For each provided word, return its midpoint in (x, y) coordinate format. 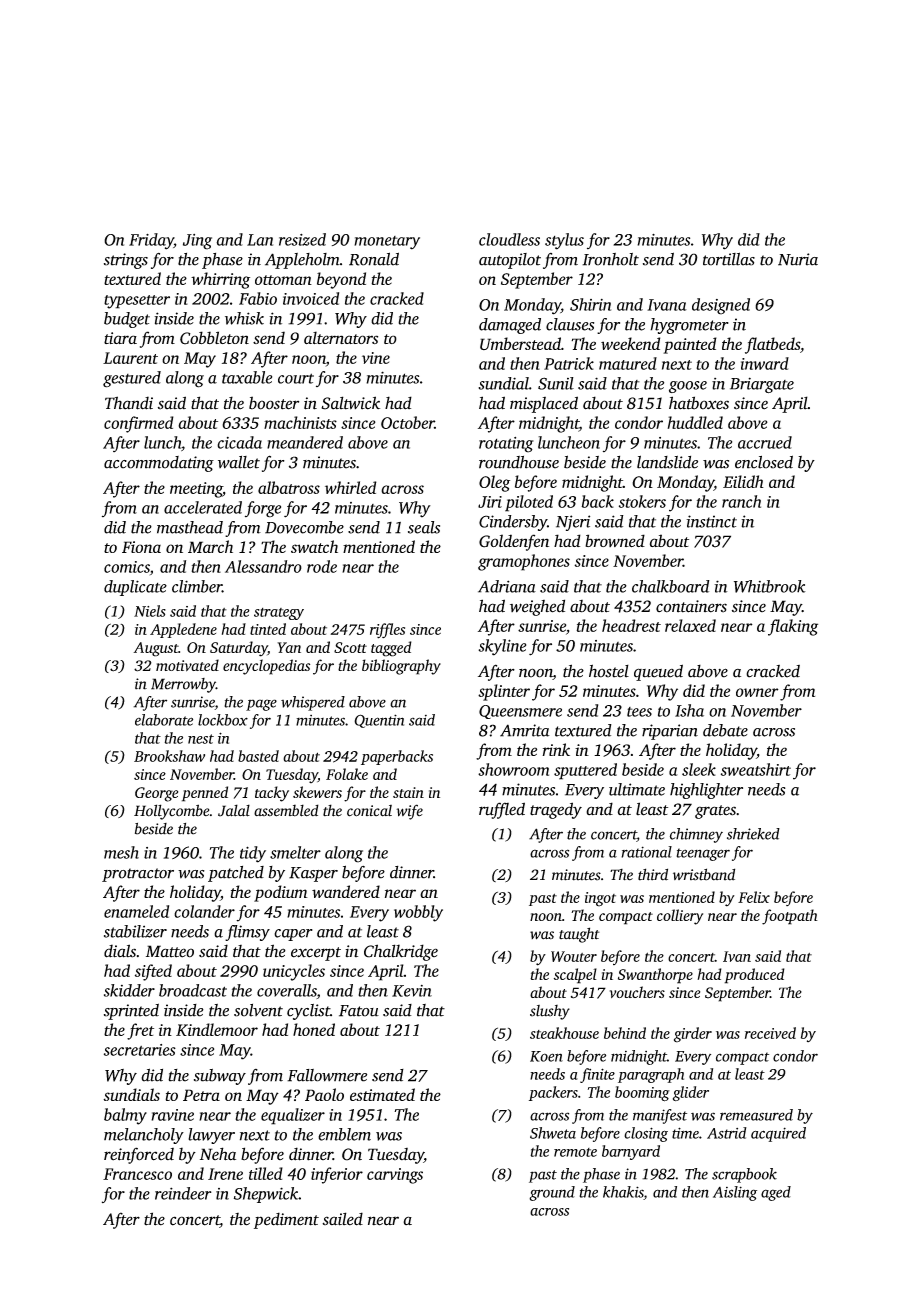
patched (236, 874)
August (155, 649)
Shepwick (266, 1195)
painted (690, 345)
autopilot (510, 261)
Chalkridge (401, 952)
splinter (504, 692)
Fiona (141, 547)
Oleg (494, 483)
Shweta (553, 1133)
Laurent (130, 358)
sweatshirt (756, 769)
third (653, 874)
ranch (741, 501)
